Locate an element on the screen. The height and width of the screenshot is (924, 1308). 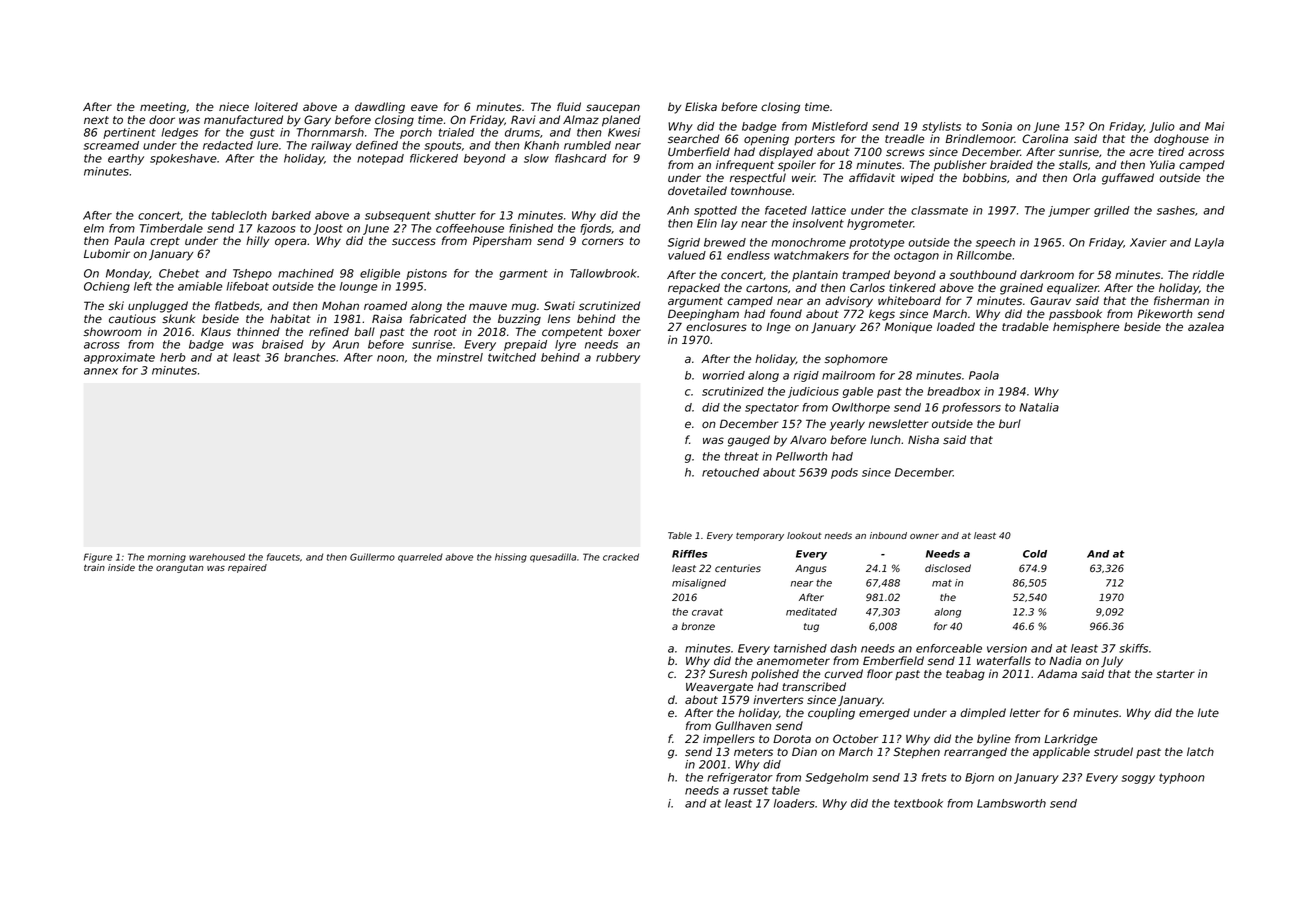
Eliska is located at coordinates (701, 106).
